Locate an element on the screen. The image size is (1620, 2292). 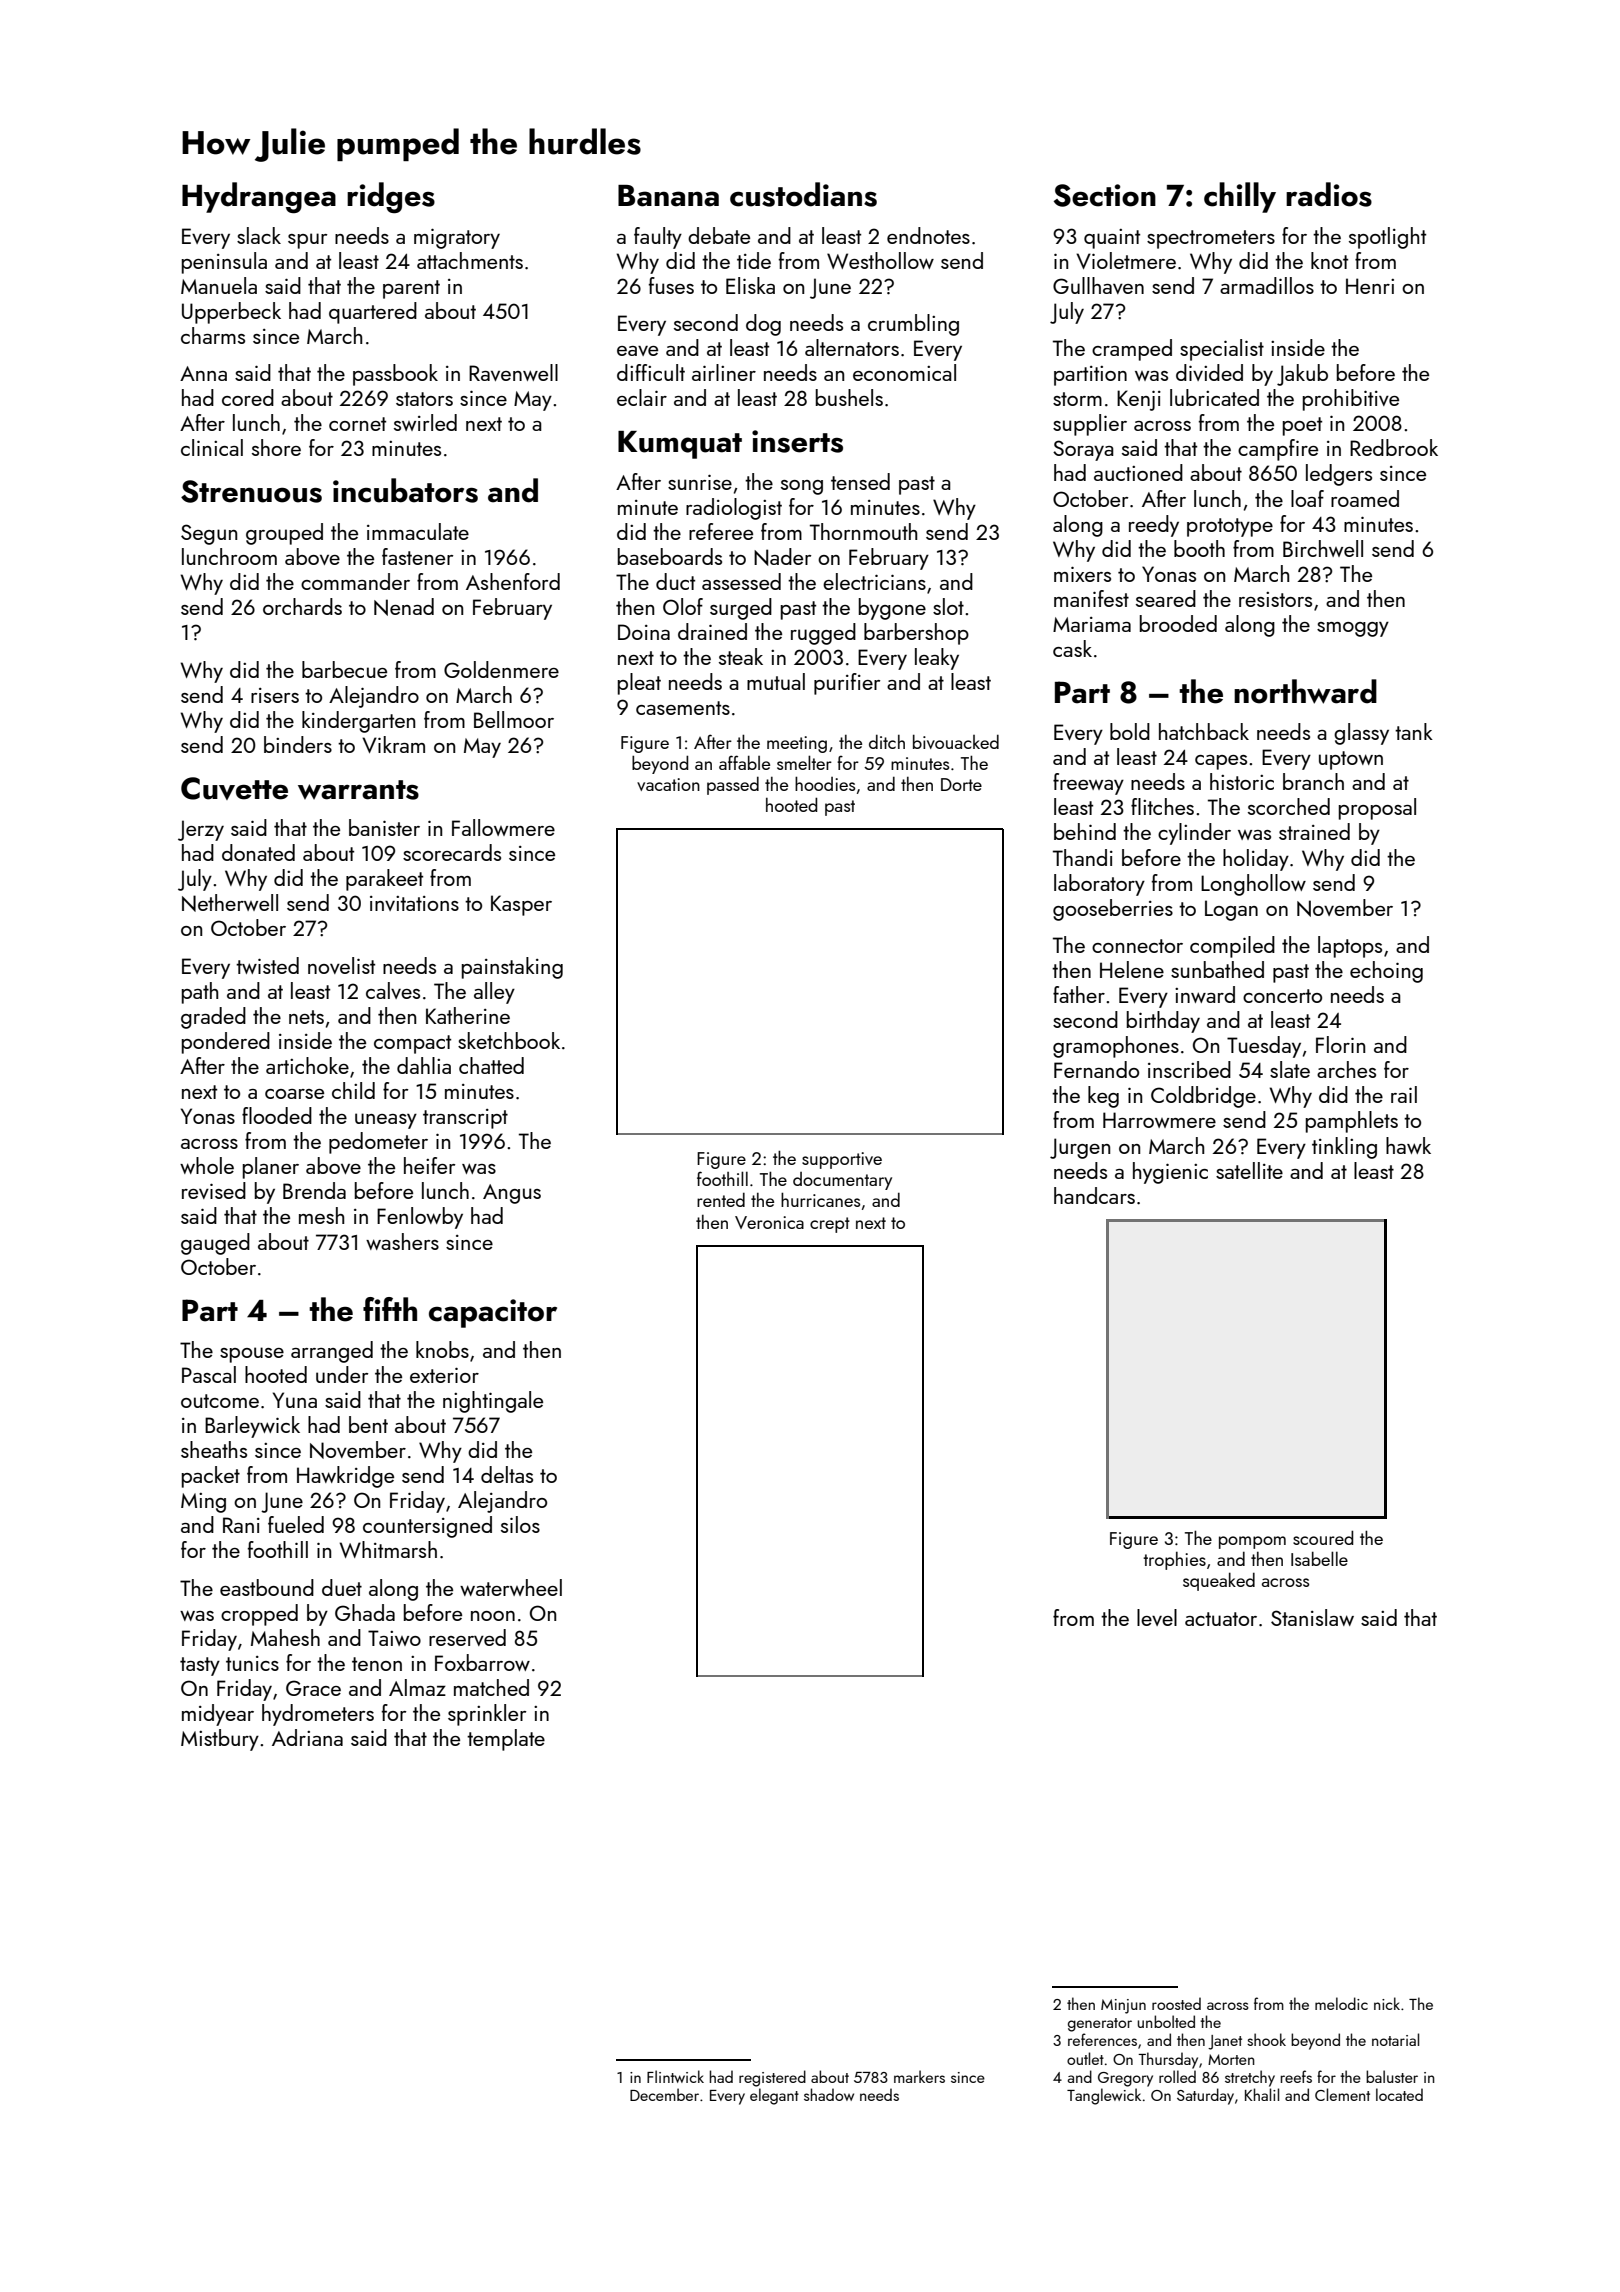
radios is located at coordinates (1329, 194).
